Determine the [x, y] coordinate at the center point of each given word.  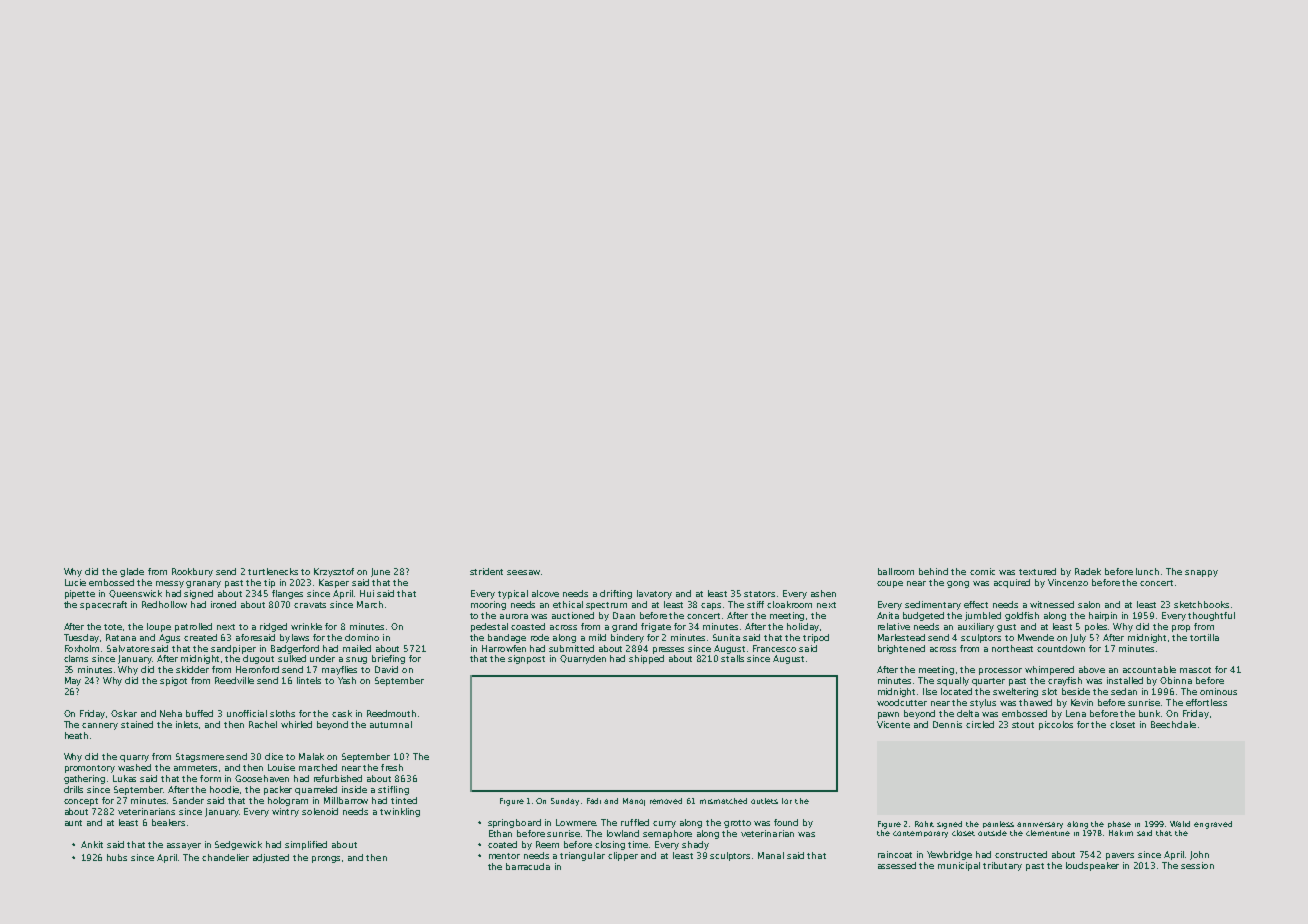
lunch [1147, 571]
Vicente [893, 724]
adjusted [271, 858]
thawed [1035, 702]
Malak [311, 756]
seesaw [523, 572]
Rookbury [192, 572]
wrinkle [306, 626]
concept [81, 802]
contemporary [920, 834]
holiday [803, 627]
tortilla [1204, 637]
